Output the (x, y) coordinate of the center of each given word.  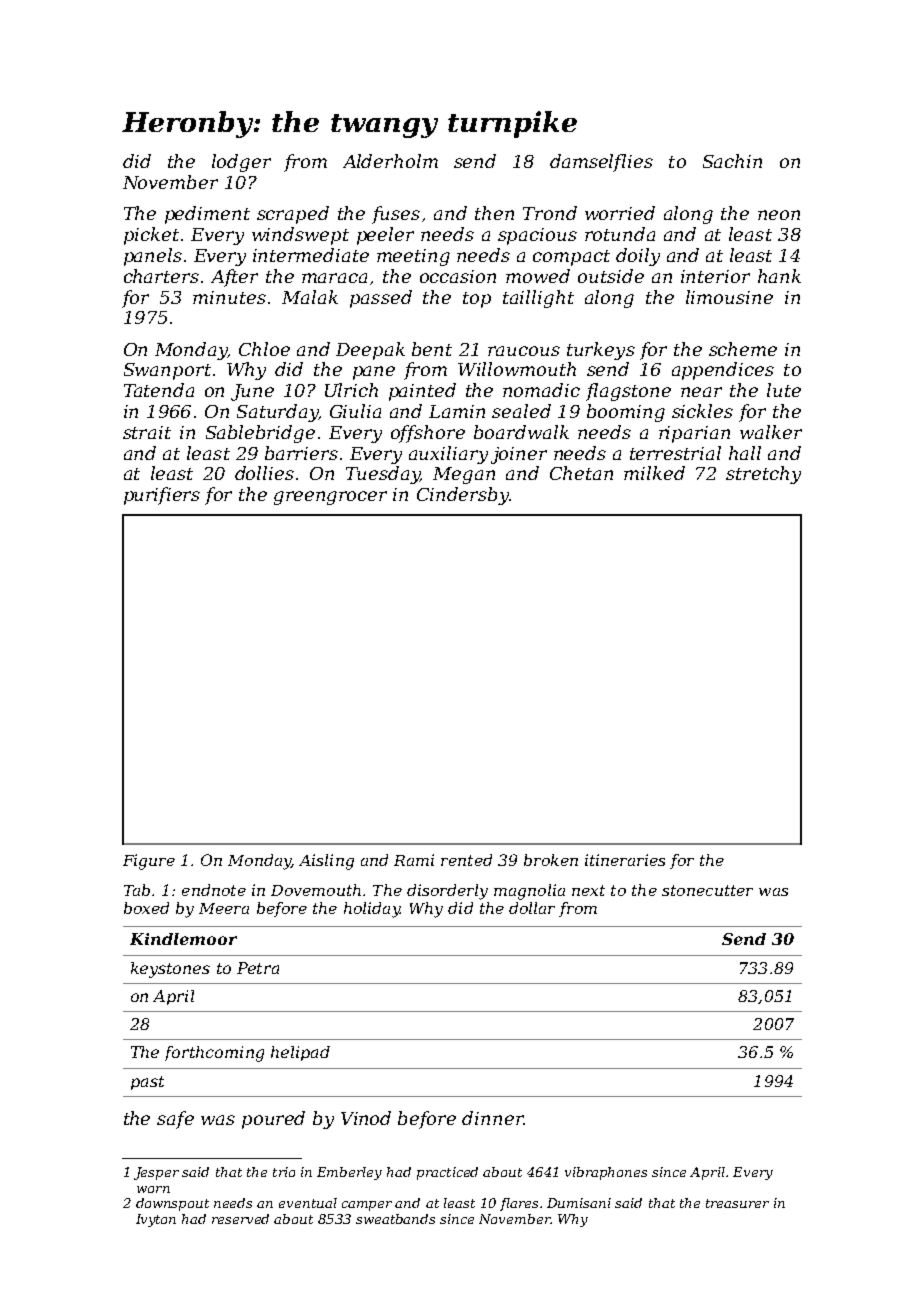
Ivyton (156, 1220)
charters (161, 276)
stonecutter (707, 890)
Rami (414, 860)
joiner (519, 455)
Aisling (326, 862)
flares (519, 1204)
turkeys (601, 351)
